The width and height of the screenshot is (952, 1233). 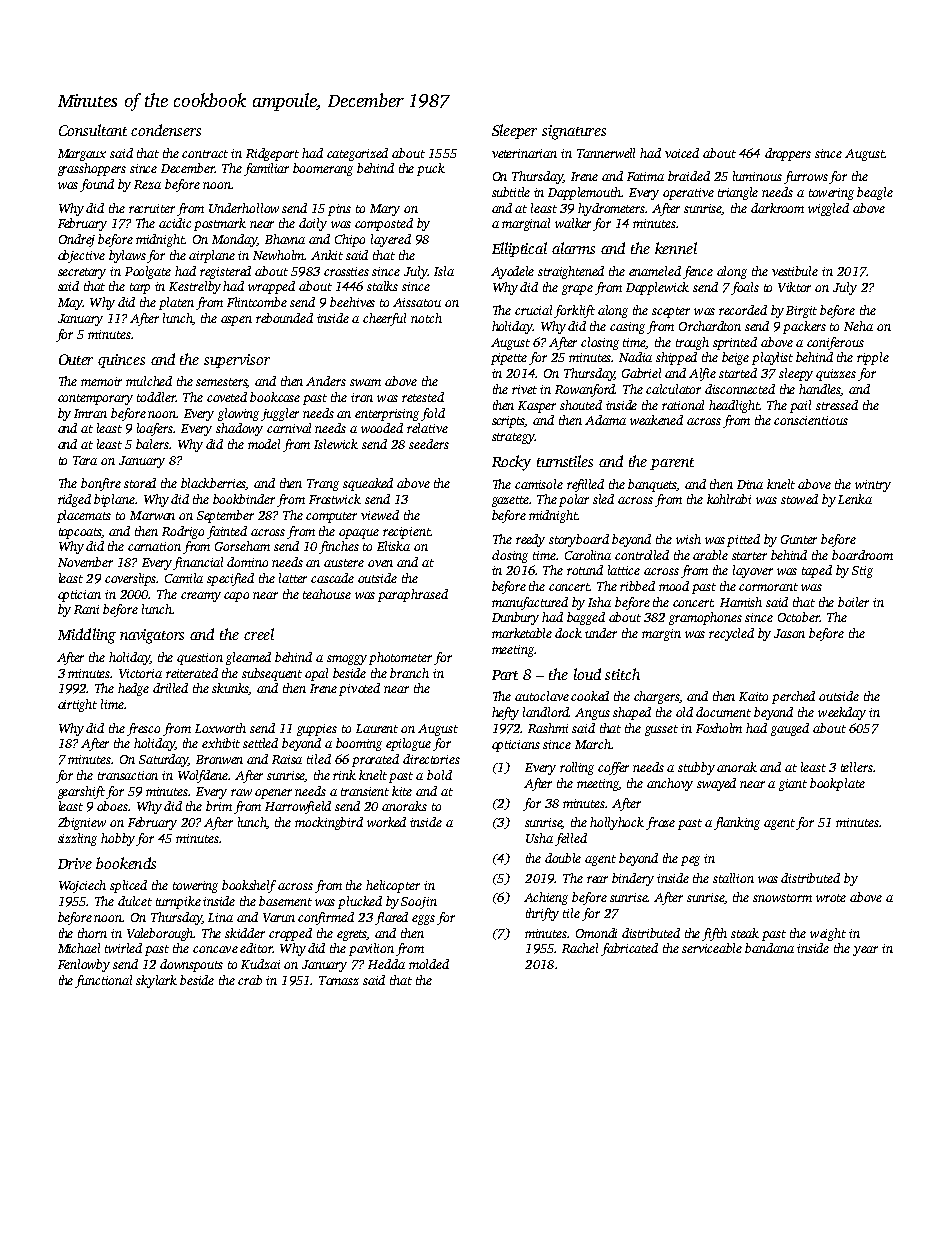 I want to click on Rocky, so click(x=511, y=463).
